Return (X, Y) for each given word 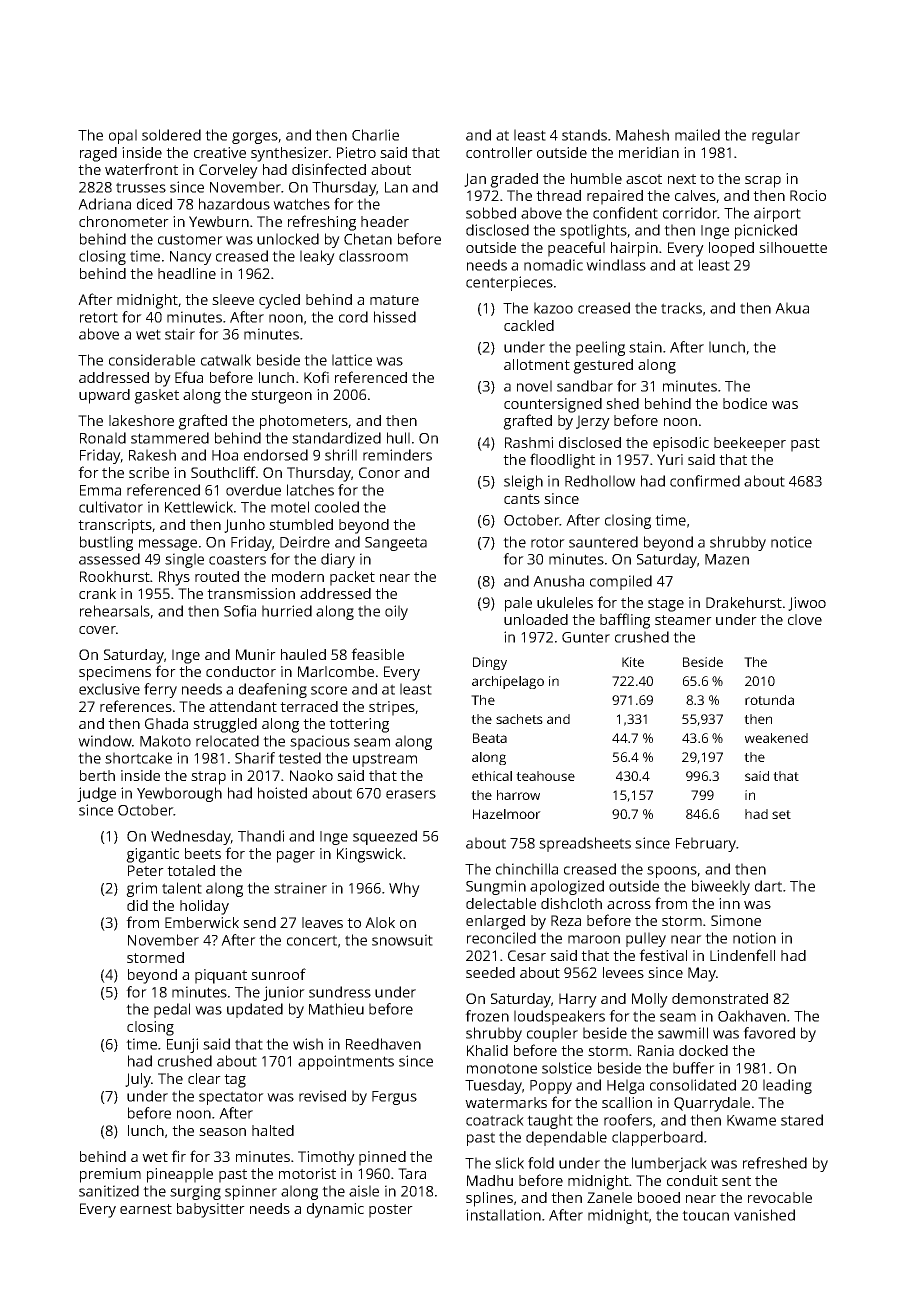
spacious (320, 742)
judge (96, 794)
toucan (705, 1215)
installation (503, 1215)
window (105, 741)
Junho (244, 526)
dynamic (335, 1210)
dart (768, 886)
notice (791, 542)
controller (499, 152)
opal (123, 136)
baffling (625, 621)
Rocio (808, 195)
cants (522, 499)
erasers (411, 794)
